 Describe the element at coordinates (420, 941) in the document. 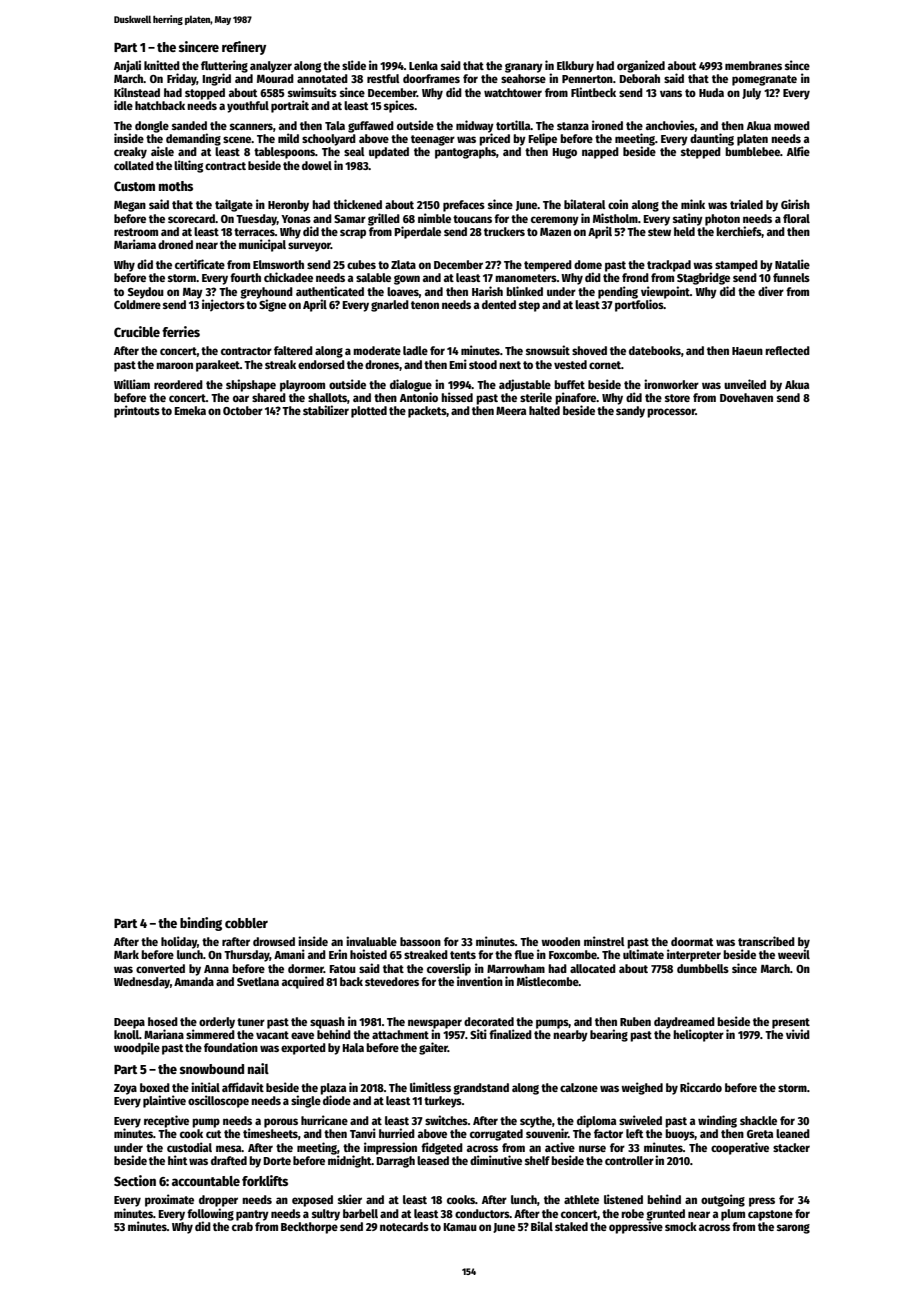

I see `bassoon` at that location.
